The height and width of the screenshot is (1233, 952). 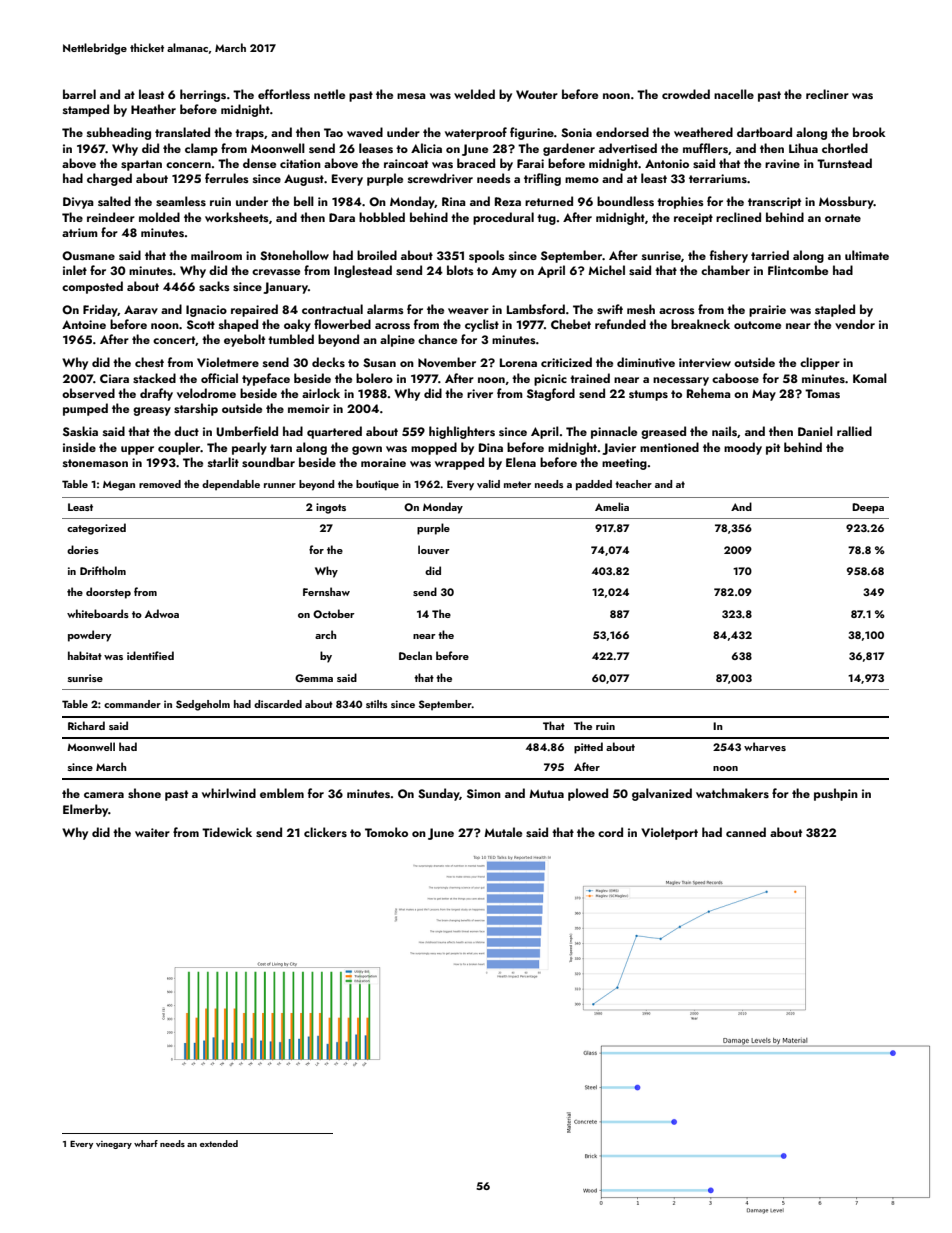 What do you see at coordinates (103, 570) in the screenshot?
I see `Driftholm` at bounding box center [103, 570].
